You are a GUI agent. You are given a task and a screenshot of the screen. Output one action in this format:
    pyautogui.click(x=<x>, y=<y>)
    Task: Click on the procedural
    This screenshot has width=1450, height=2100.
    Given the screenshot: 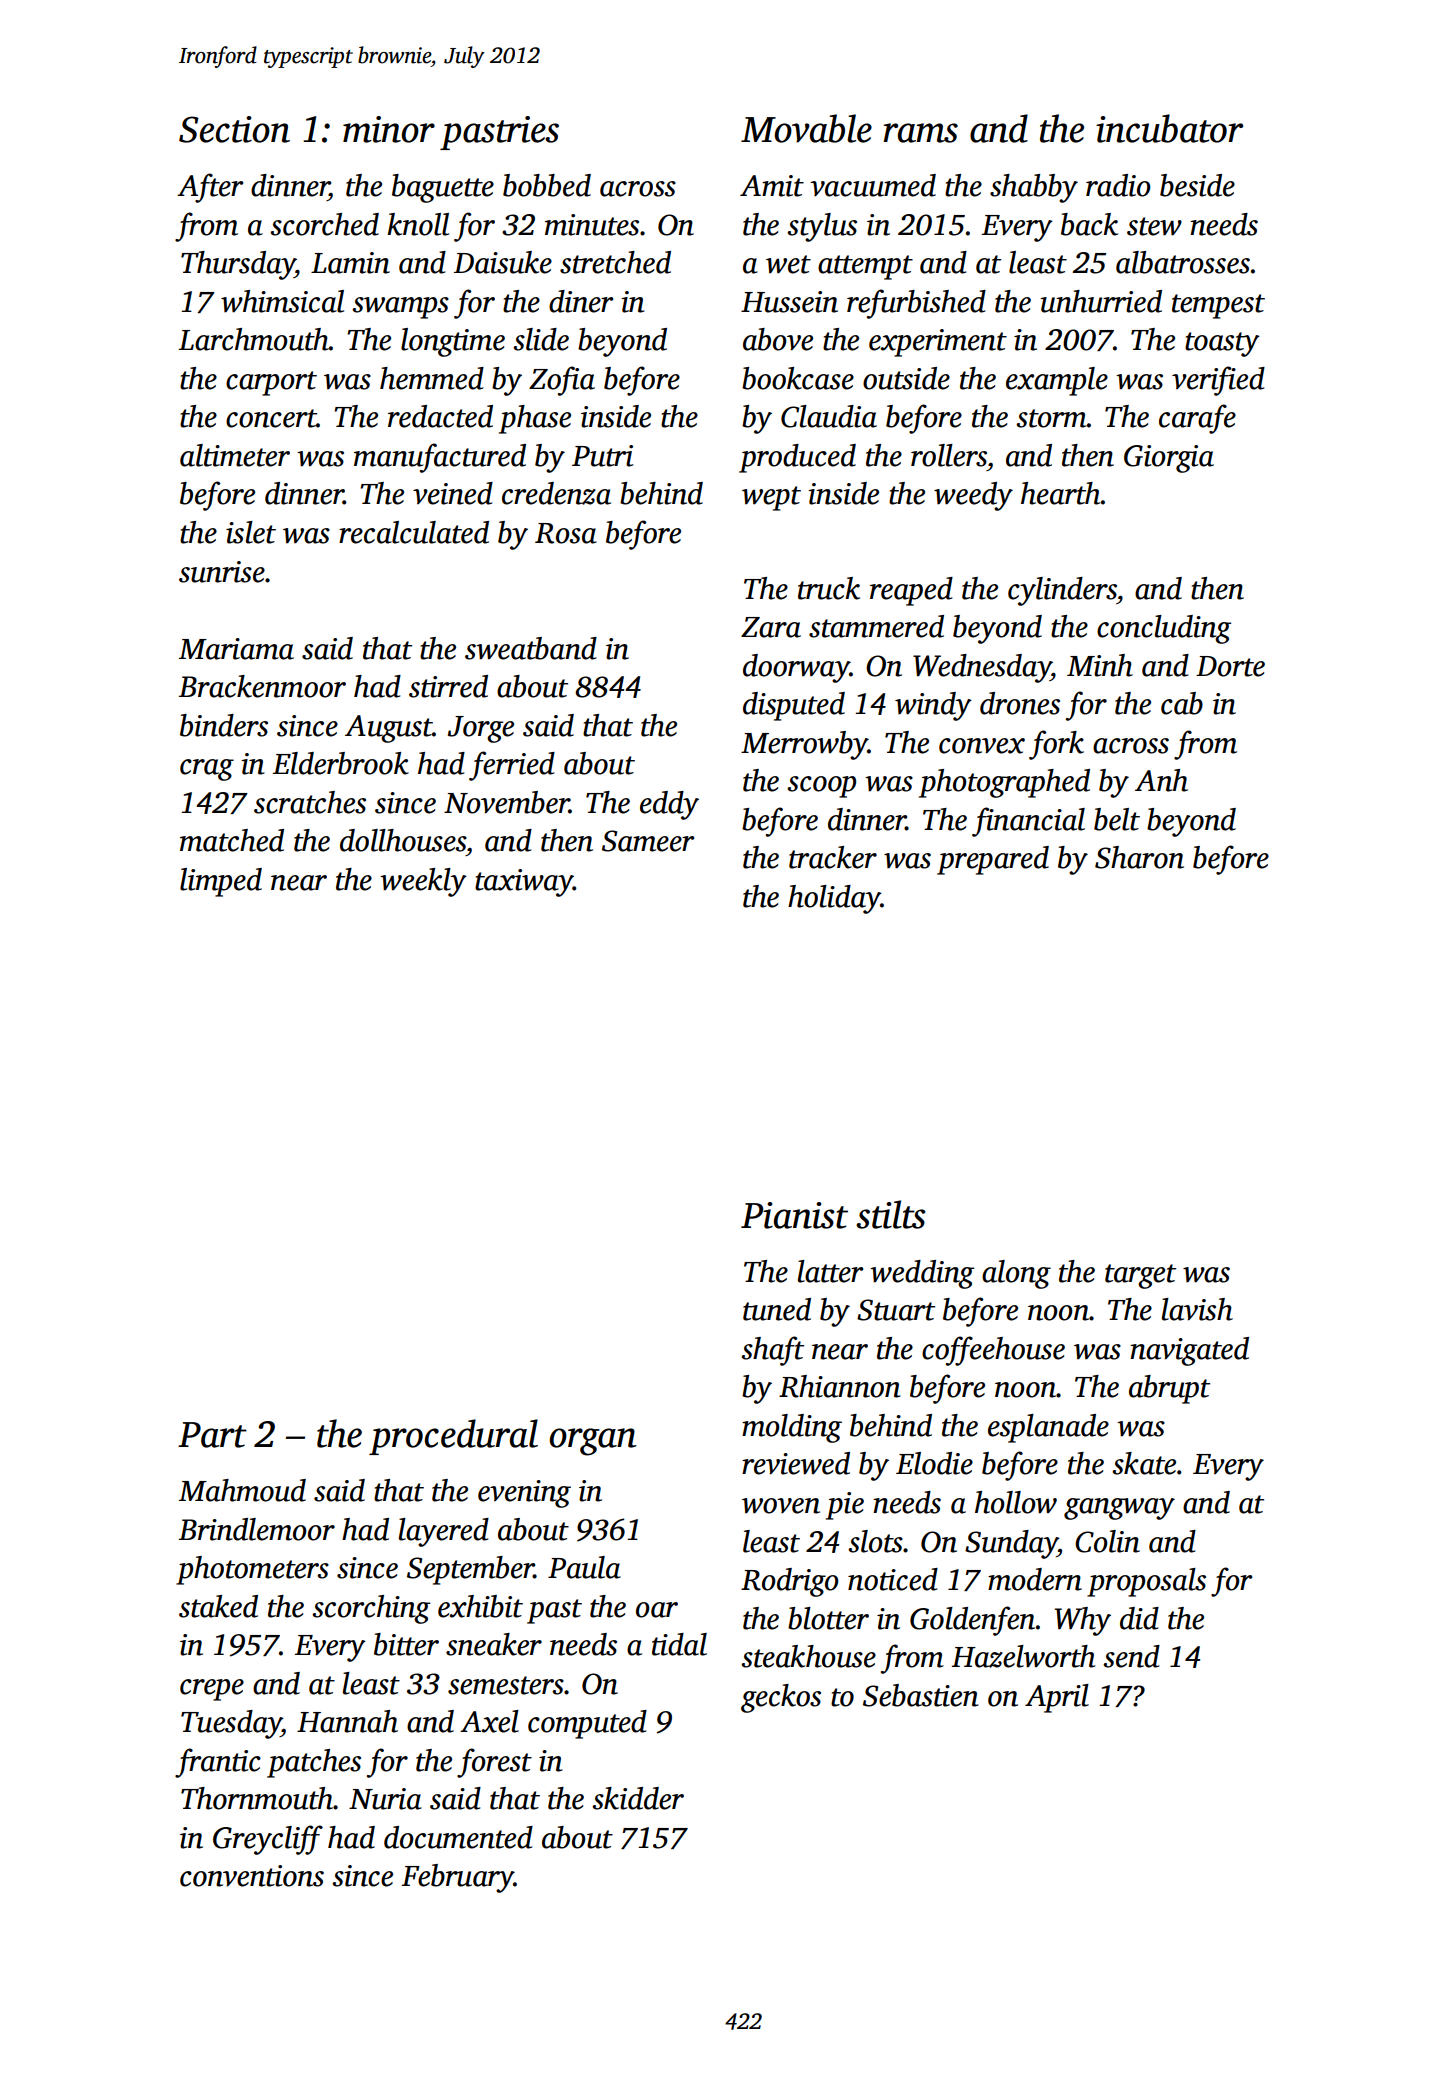 What is the action you would take?
    pyautogui.click(x=453, y=1437)
